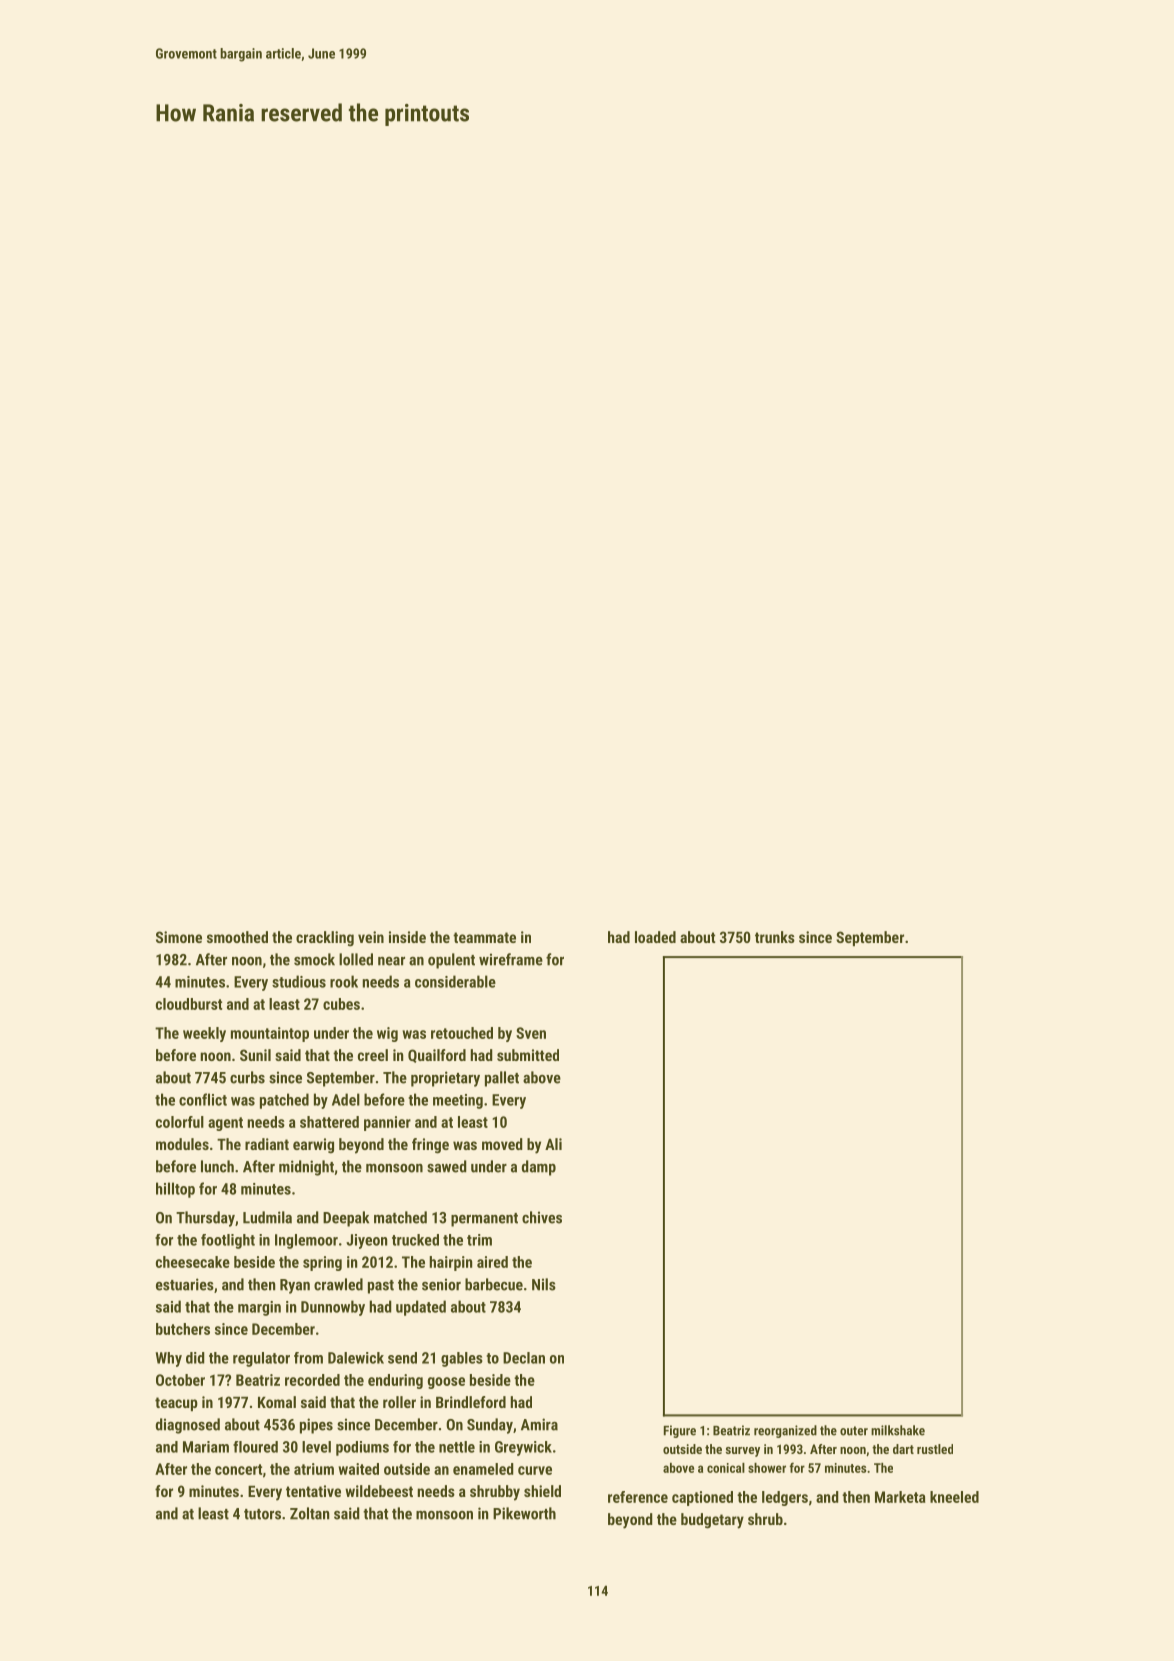 The height and width of the screenshot is (1661, 1174). Describe the element at coordinates (539, 1424) in the screenshot. I see `Amira` at that location.
